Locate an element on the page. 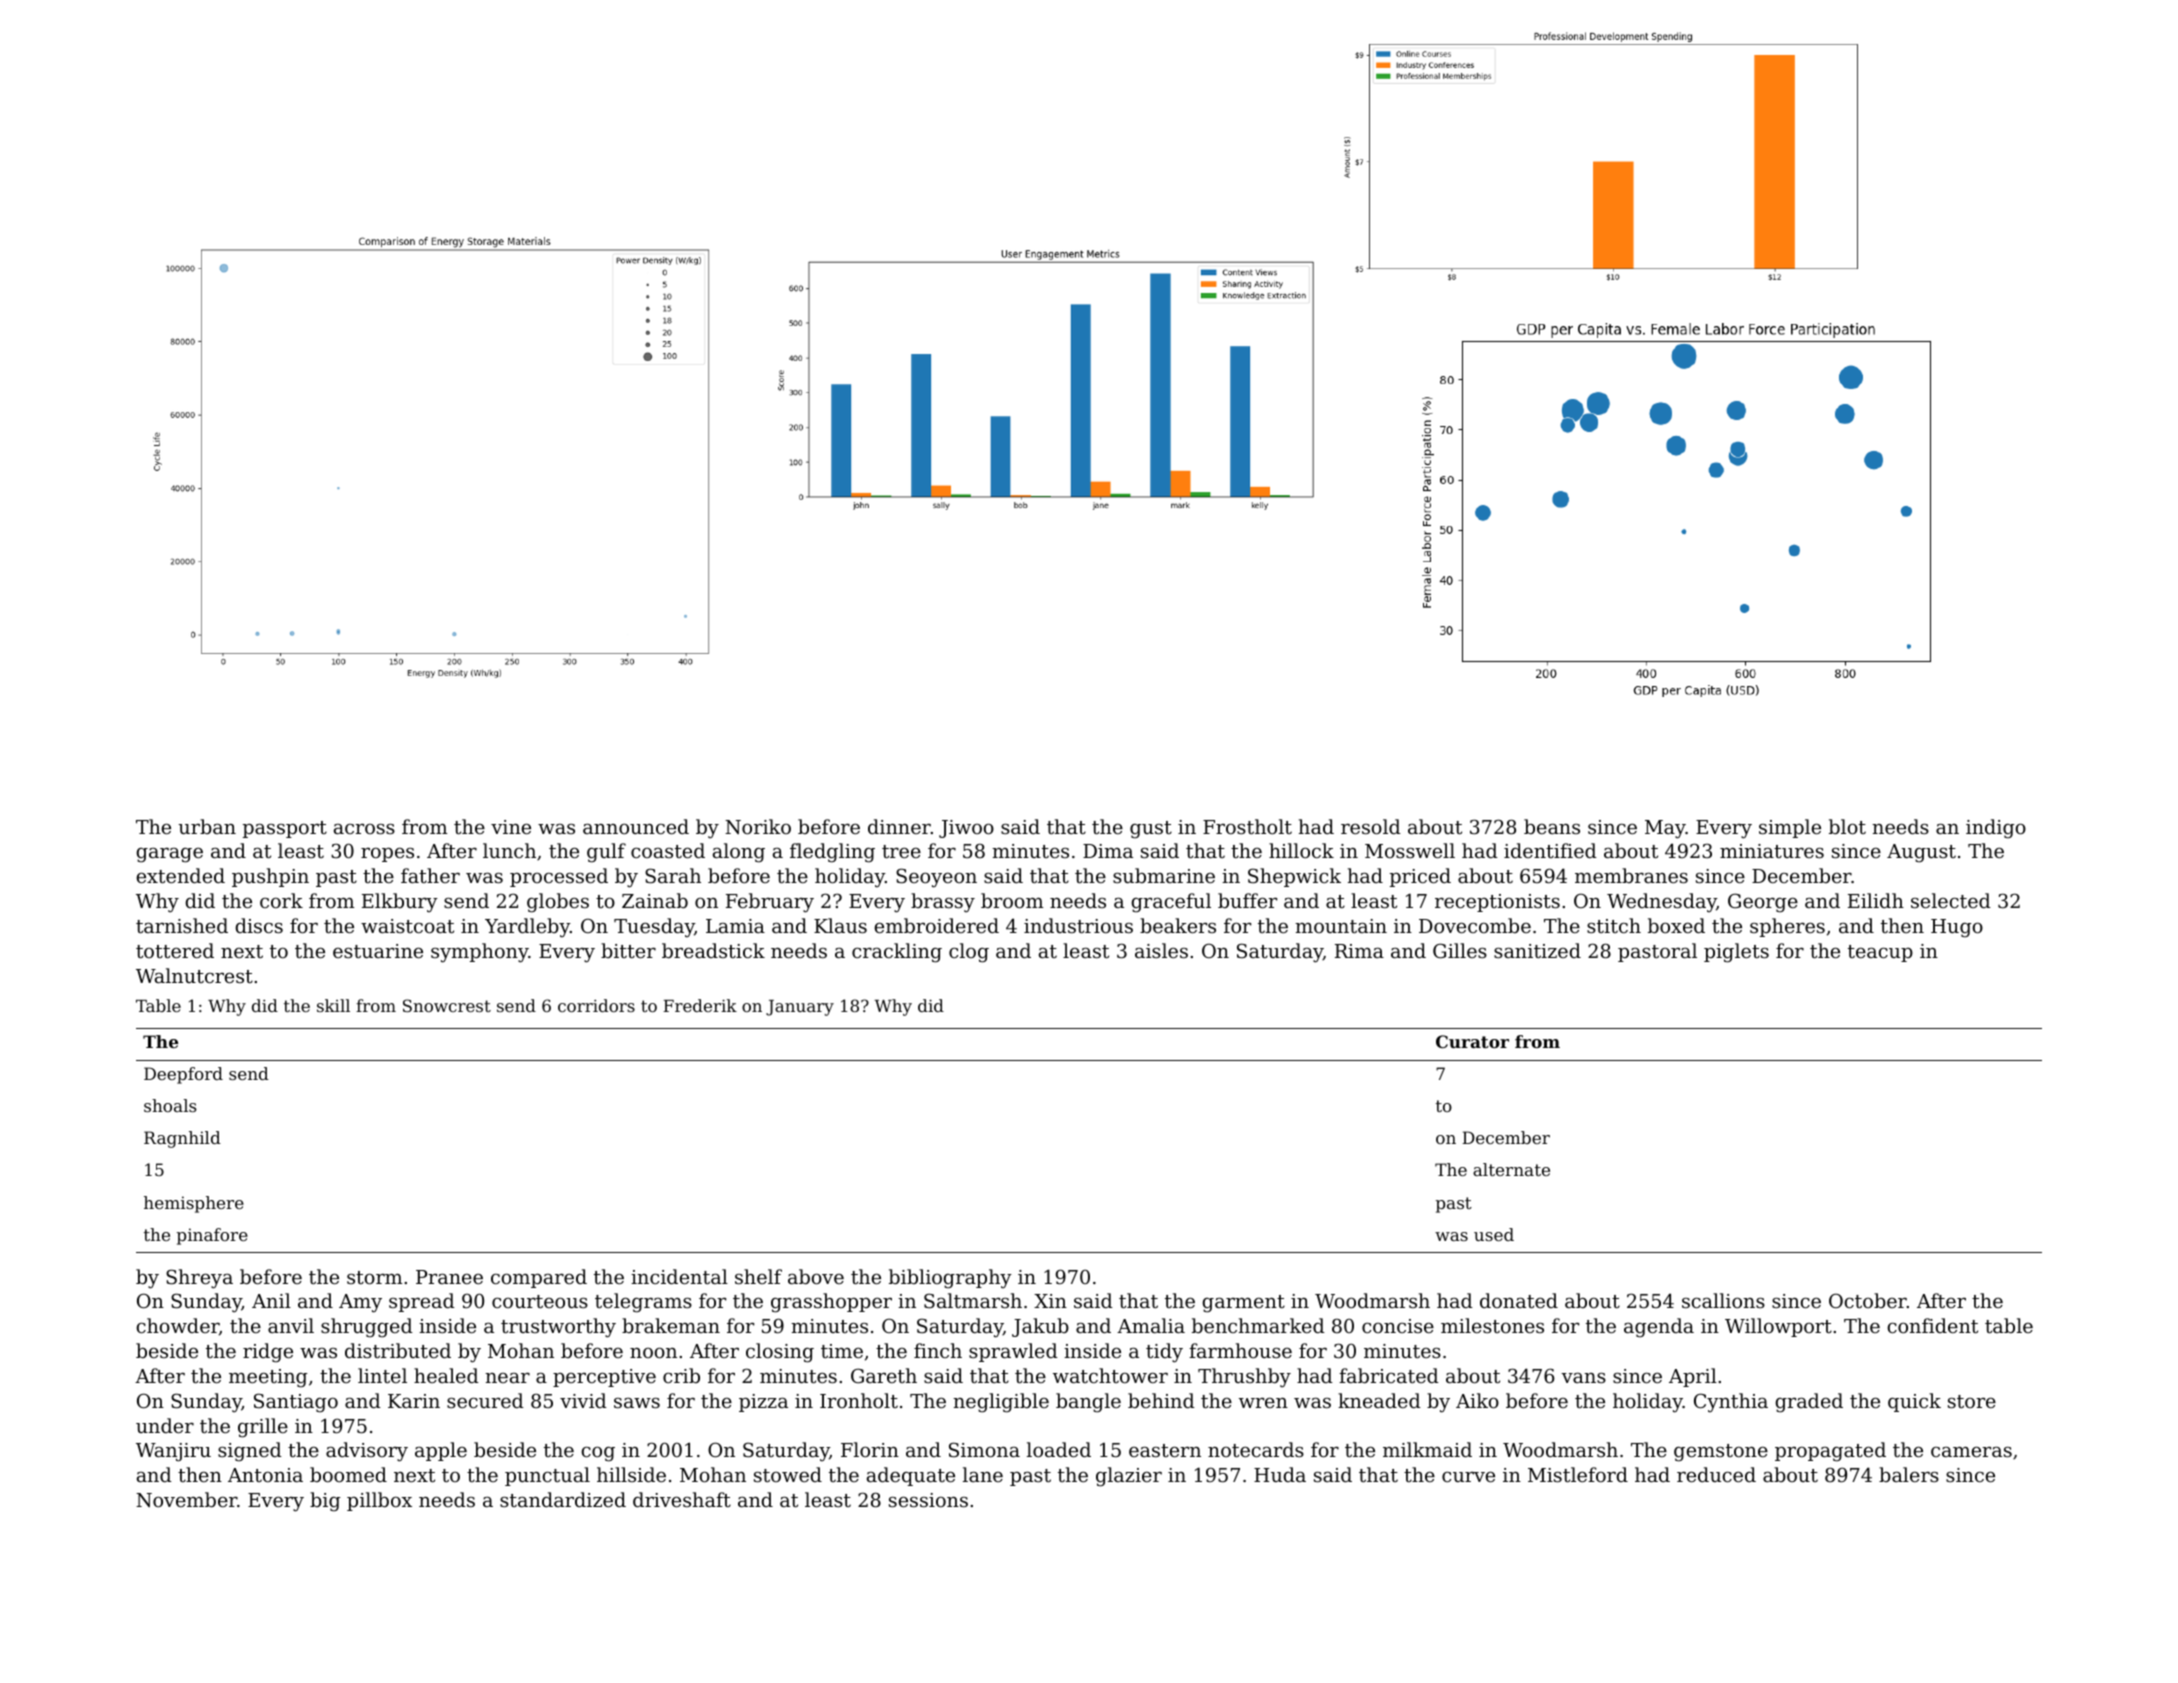 The width and height of the page is (2178, 1683). announced is located at coordinates (636, 826).
